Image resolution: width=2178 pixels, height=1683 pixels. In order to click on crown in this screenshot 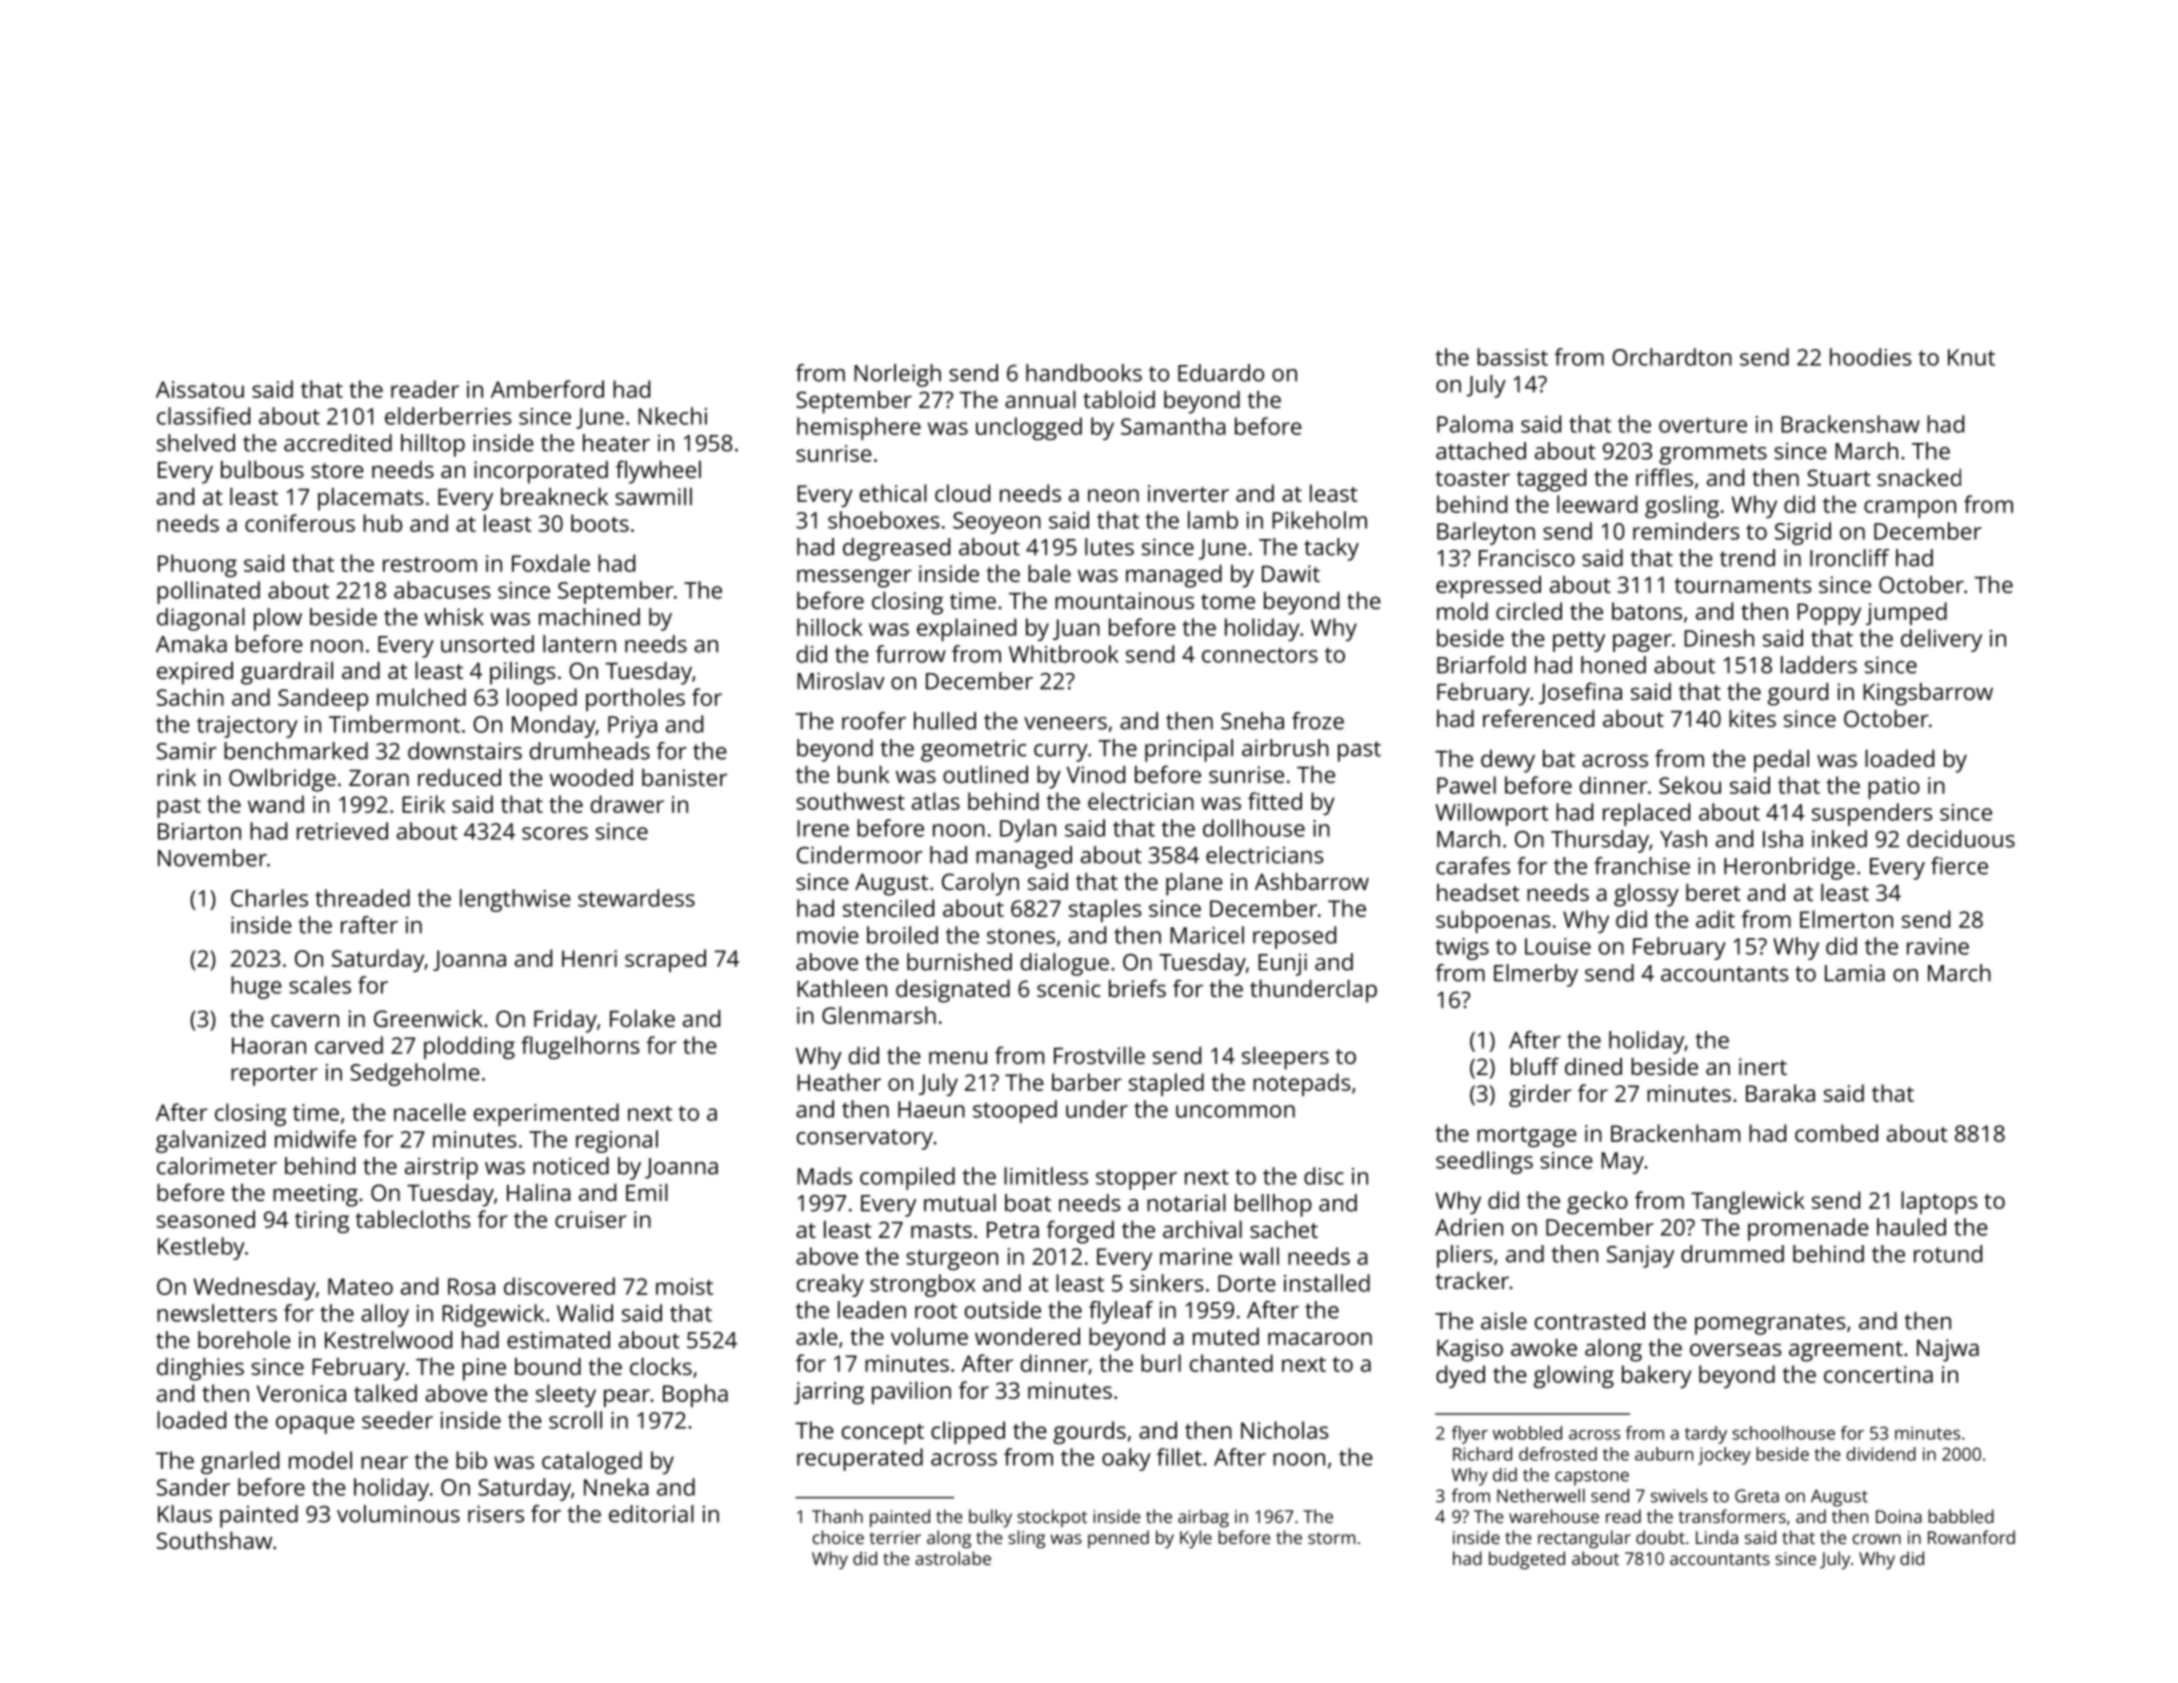, I will do `click(1877, 1539)`.
